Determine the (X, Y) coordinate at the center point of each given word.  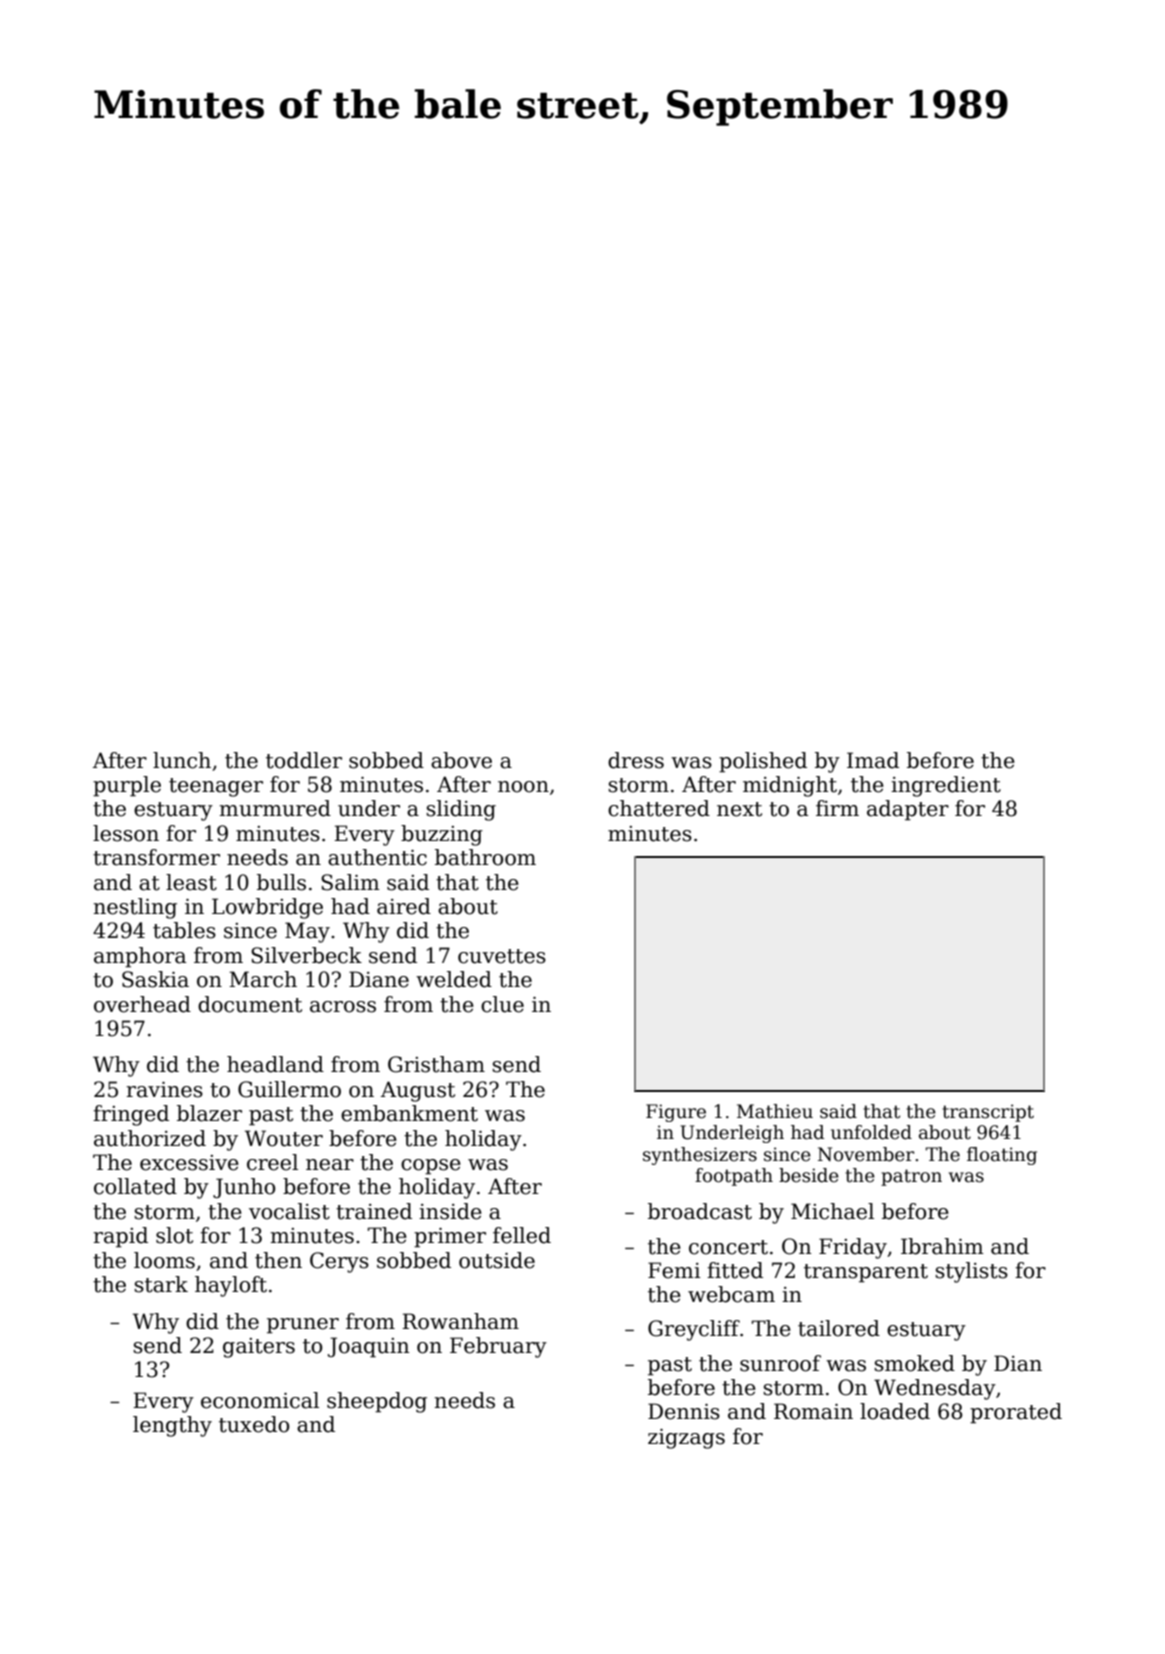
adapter (908, 810)
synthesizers (700, 1156)
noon (523, 787)
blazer (209, 1113)
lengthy (172, 1426)
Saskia (155, 979)
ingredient (946, 786)
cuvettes (502, 956)
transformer (156, 857)
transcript (988, 1113)
